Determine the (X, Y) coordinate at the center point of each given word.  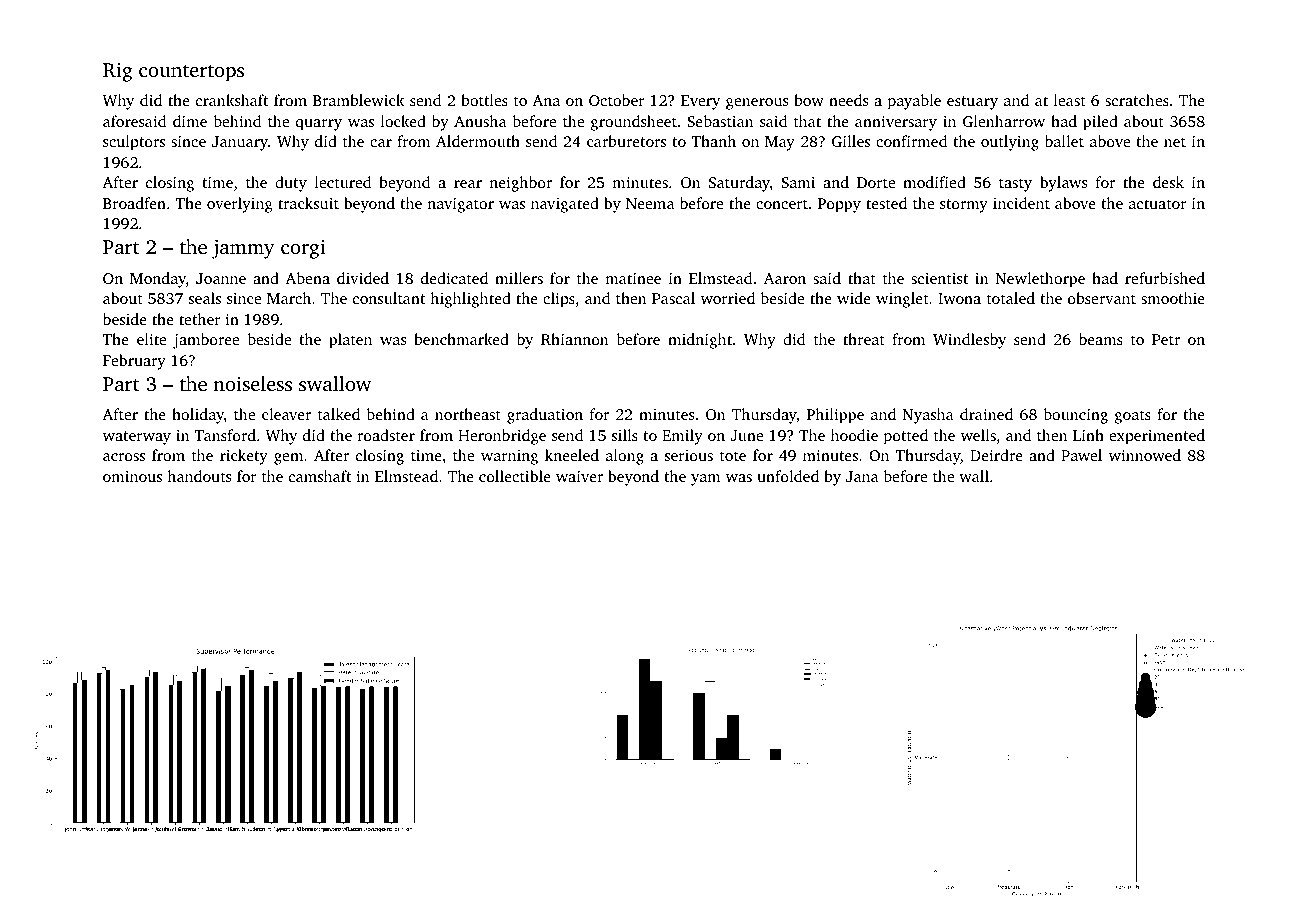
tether (200, 319)
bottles (484, 100)
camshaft (320, 476)
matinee (633, 278)
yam (706, 480)
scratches (1137, 100)
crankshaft (232, 100)
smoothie (1173, 298)
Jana (862, 476)
